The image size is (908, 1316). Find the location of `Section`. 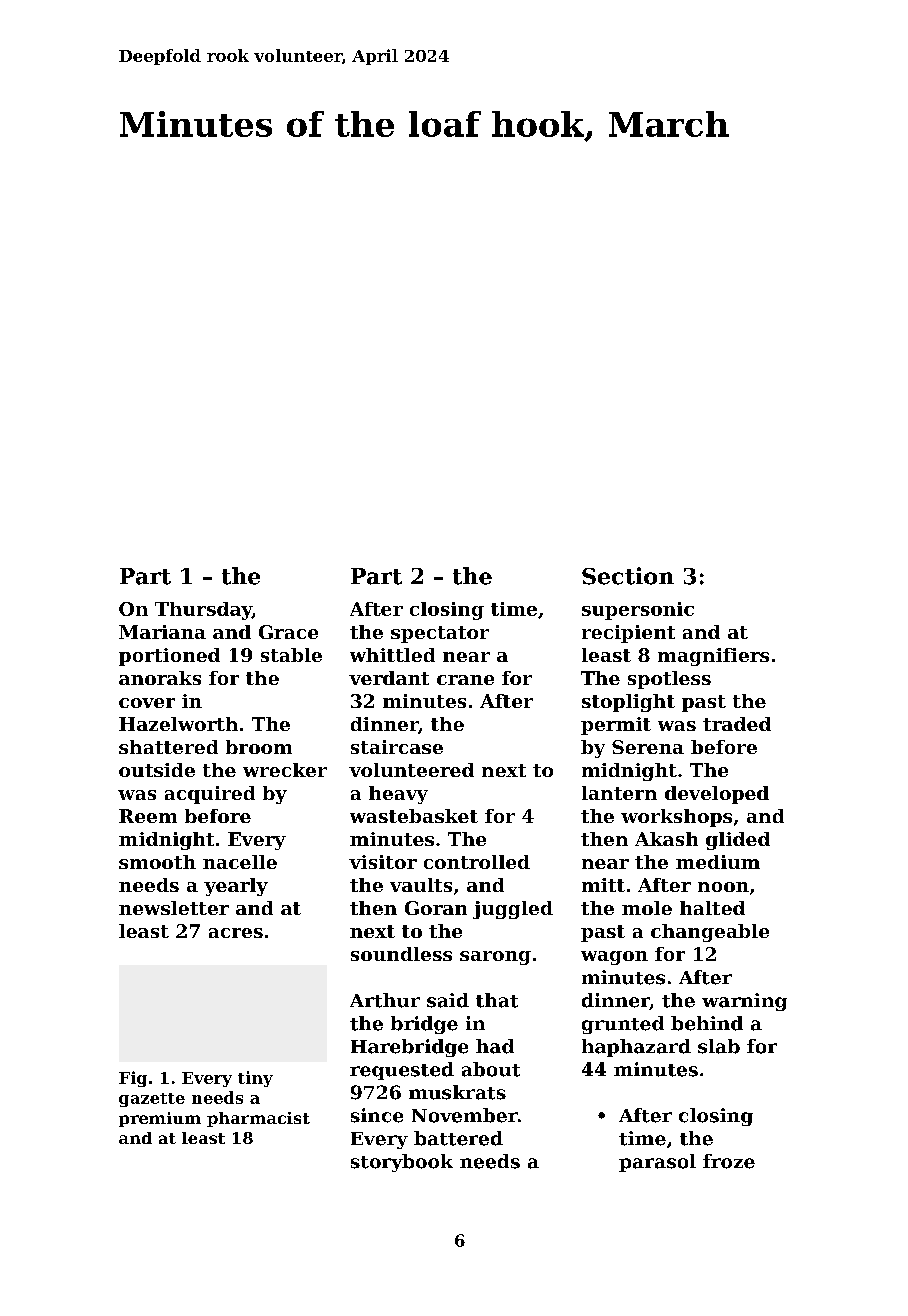

Section is located at coordinates (628, 576).
